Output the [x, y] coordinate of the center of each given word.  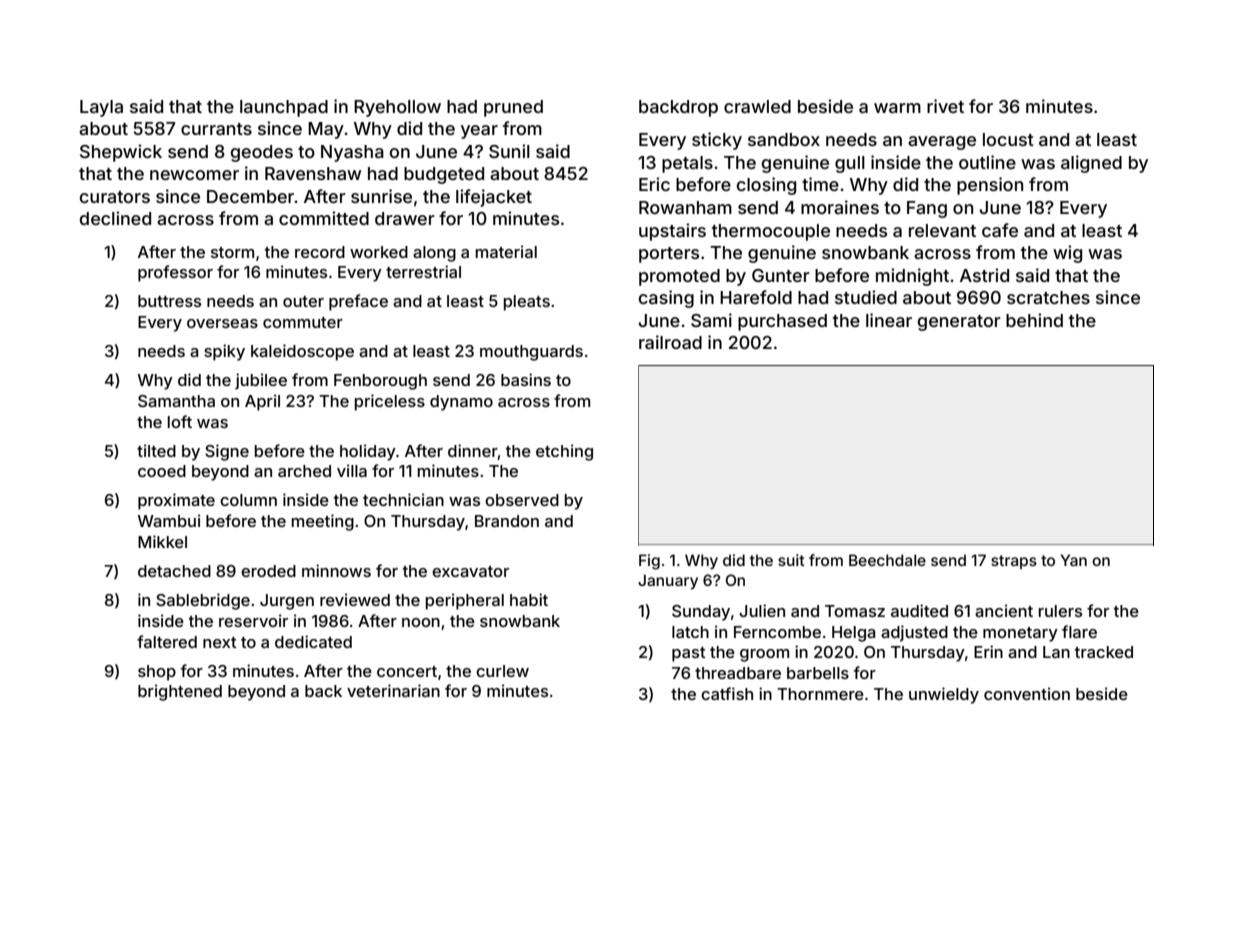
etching [564, 452]
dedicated [313, 641]
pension [990, 186]
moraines [840, 207]
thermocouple [771, 232]
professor [175, 273]
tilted [156, 450]
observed [522, 500]
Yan [1074, 560]
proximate [176, 501]
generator [959, 323]
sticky [717, 141]
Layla [101, 108]
